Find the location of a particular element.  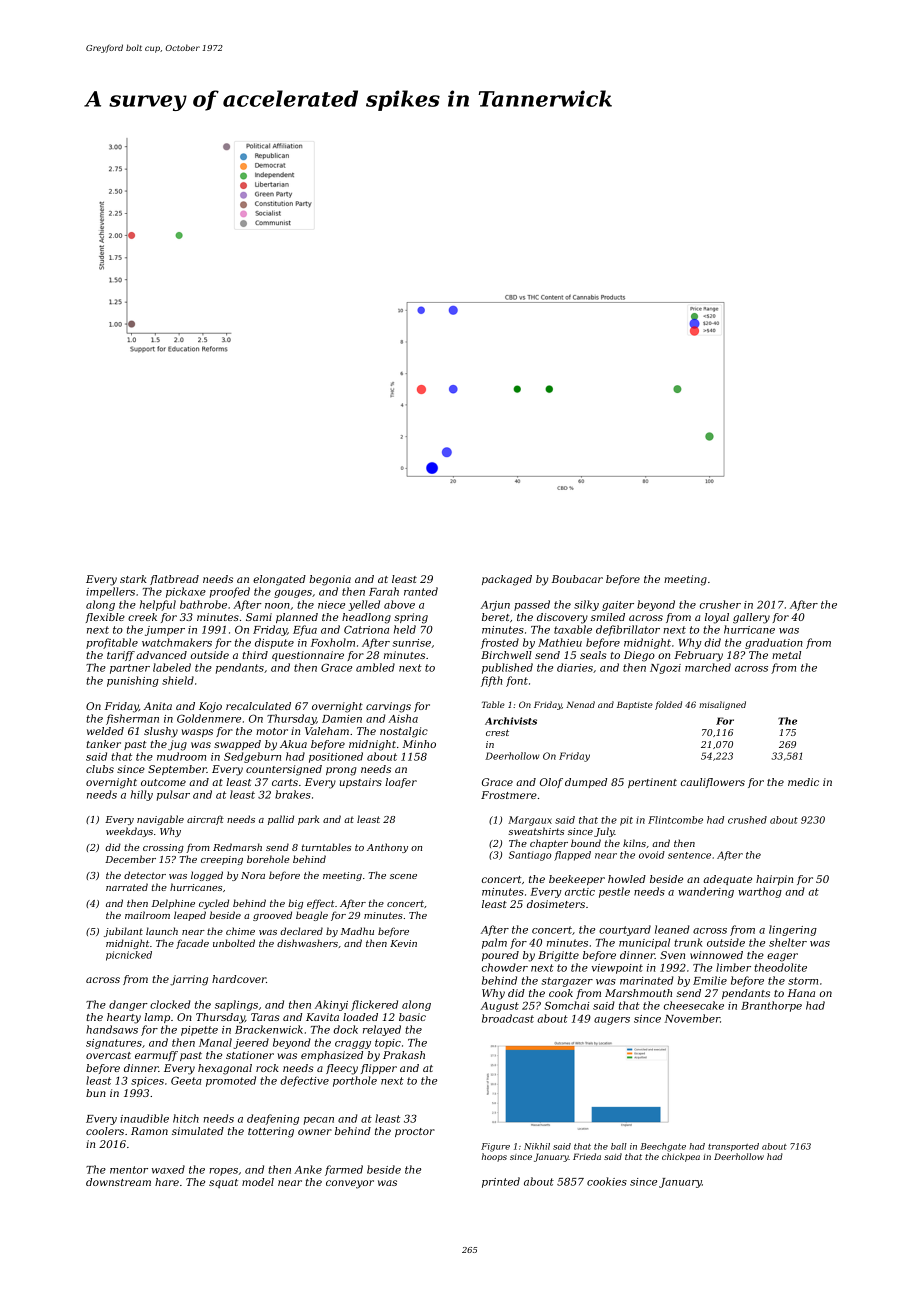

Nikhil is located at coordinates (537, 1146).
